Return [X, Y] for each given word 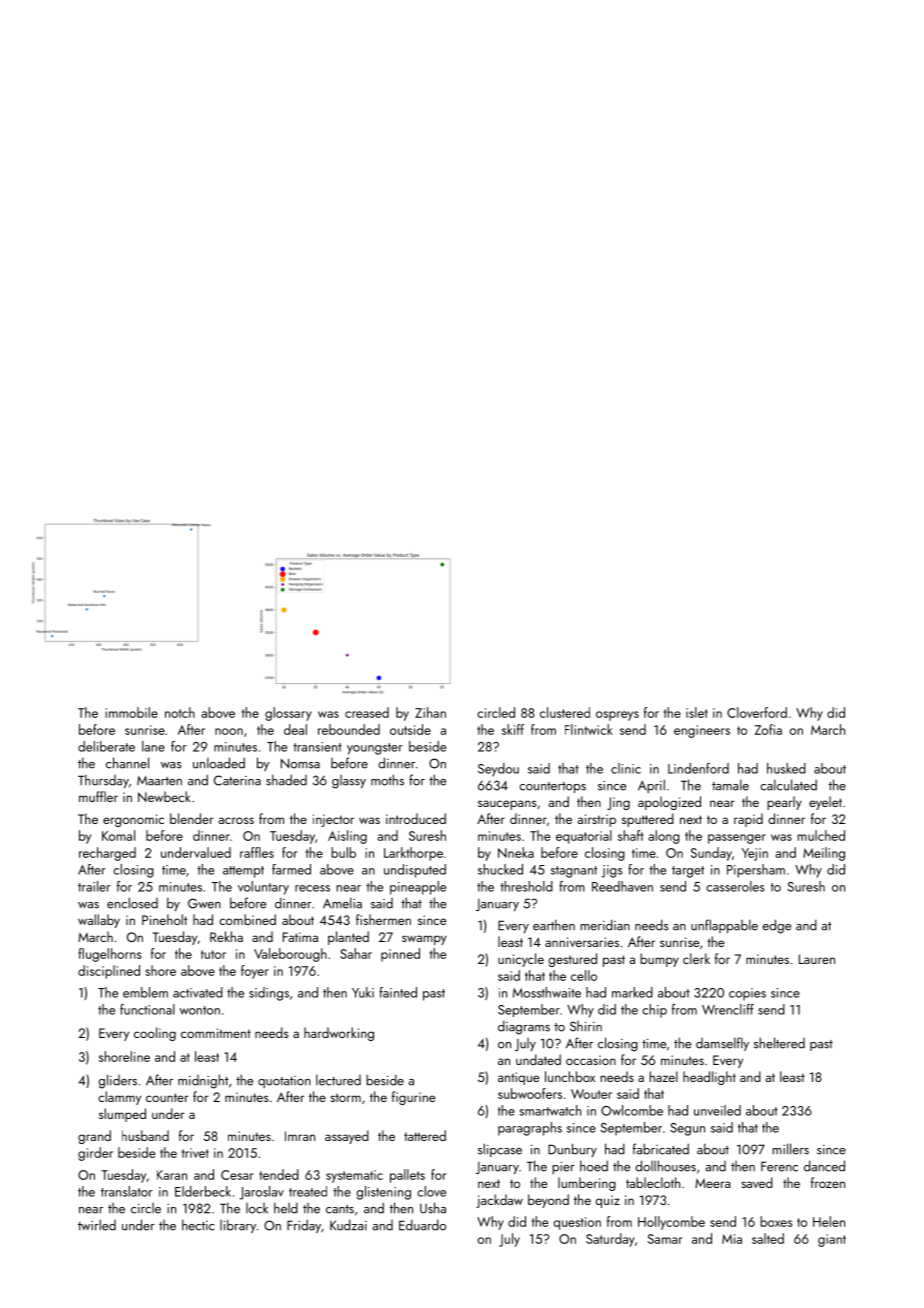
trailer [94, 886]
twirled [97, 1225]
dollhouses [666, 1166]
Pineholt [164, 919]
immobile [131, 712]
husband [145, 1135]
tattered [425, 1135]
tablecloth [653, 1182]
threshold [526, 886]
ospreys [617, 716]
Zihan [430, 712]
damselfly [722, 1044]
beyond [548, 1201]
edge [777, 926]
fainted [398, 992]
